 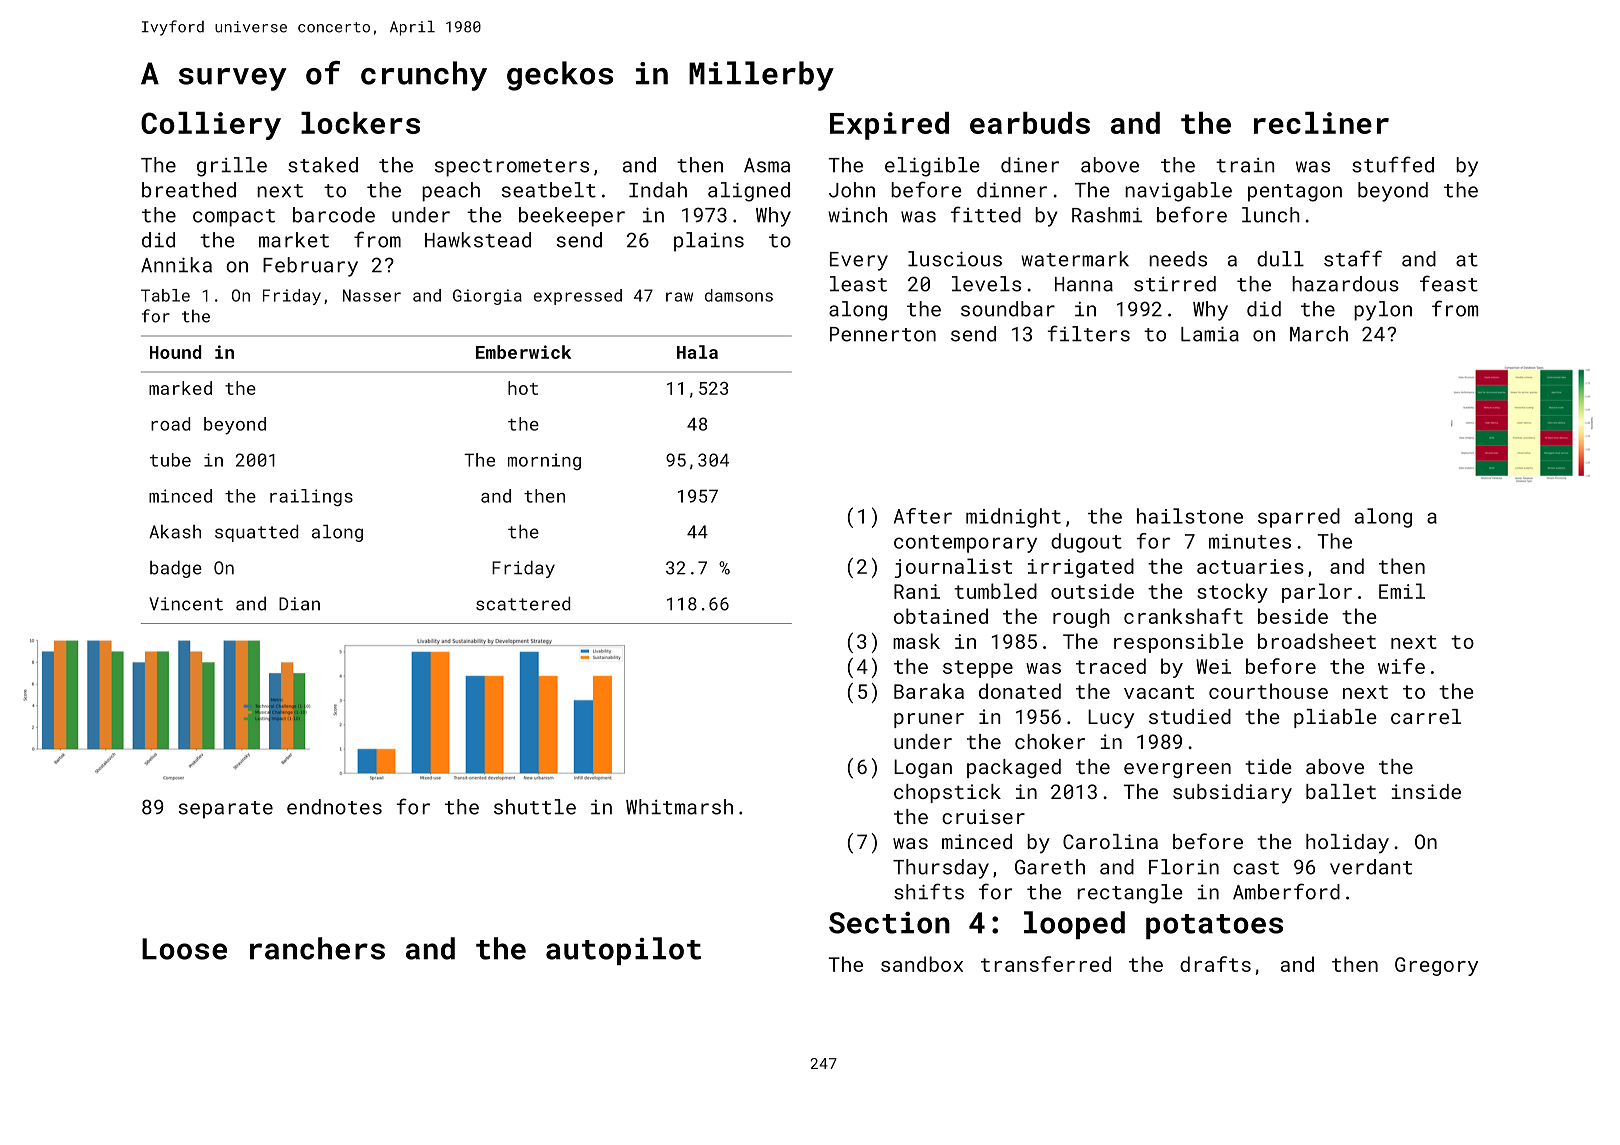 I want to click on scattered, so click(x=523, y=604).
